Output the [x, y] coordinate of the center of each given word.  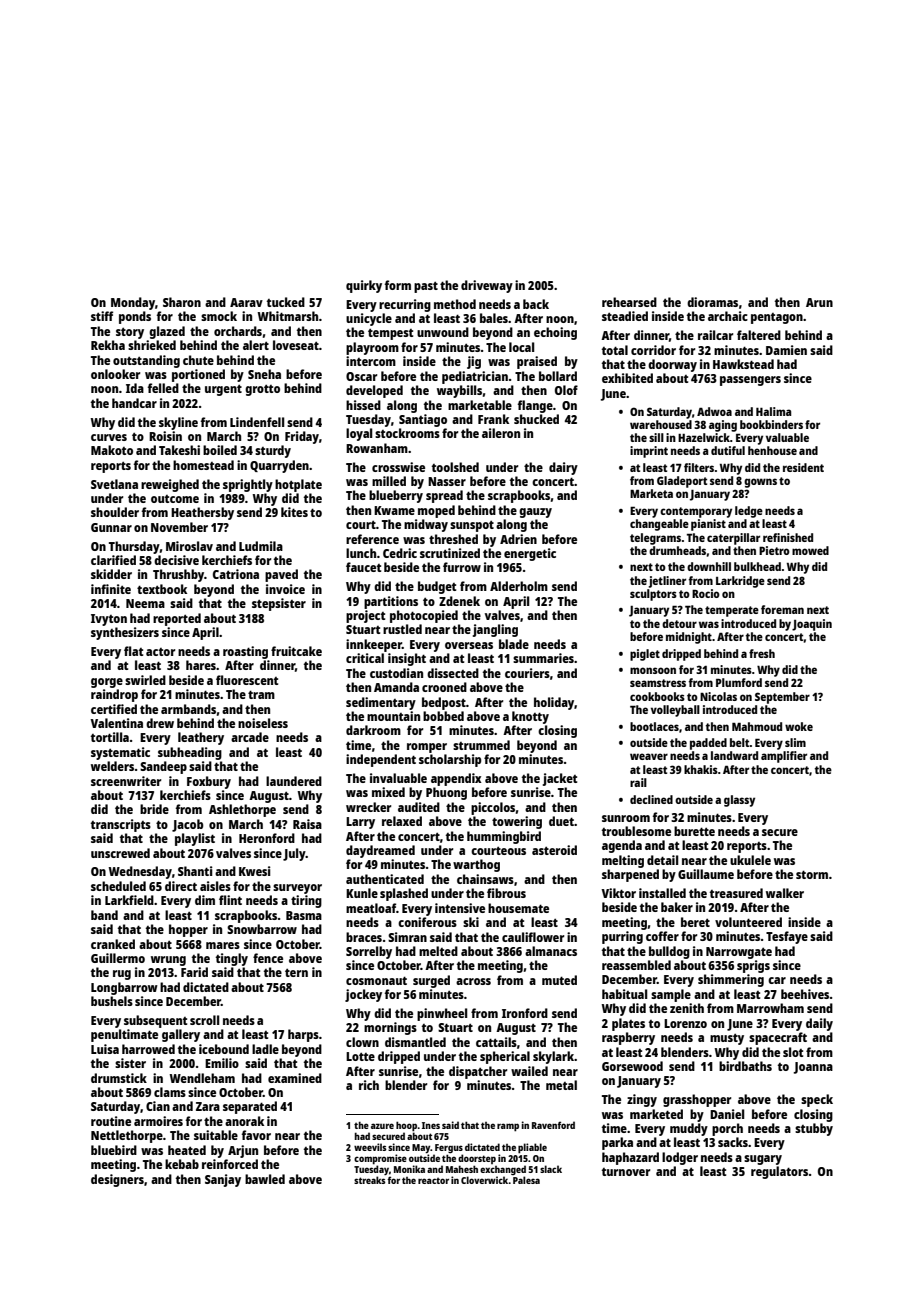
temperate [732, 611]
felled [163, 388]
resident [803, 467]
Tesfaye [787, 937]
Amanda [396, 687]
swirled [145, 680]
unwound [443, 332]
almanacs [551, 951]
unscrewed [120, 853]
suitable [216, 1135]
